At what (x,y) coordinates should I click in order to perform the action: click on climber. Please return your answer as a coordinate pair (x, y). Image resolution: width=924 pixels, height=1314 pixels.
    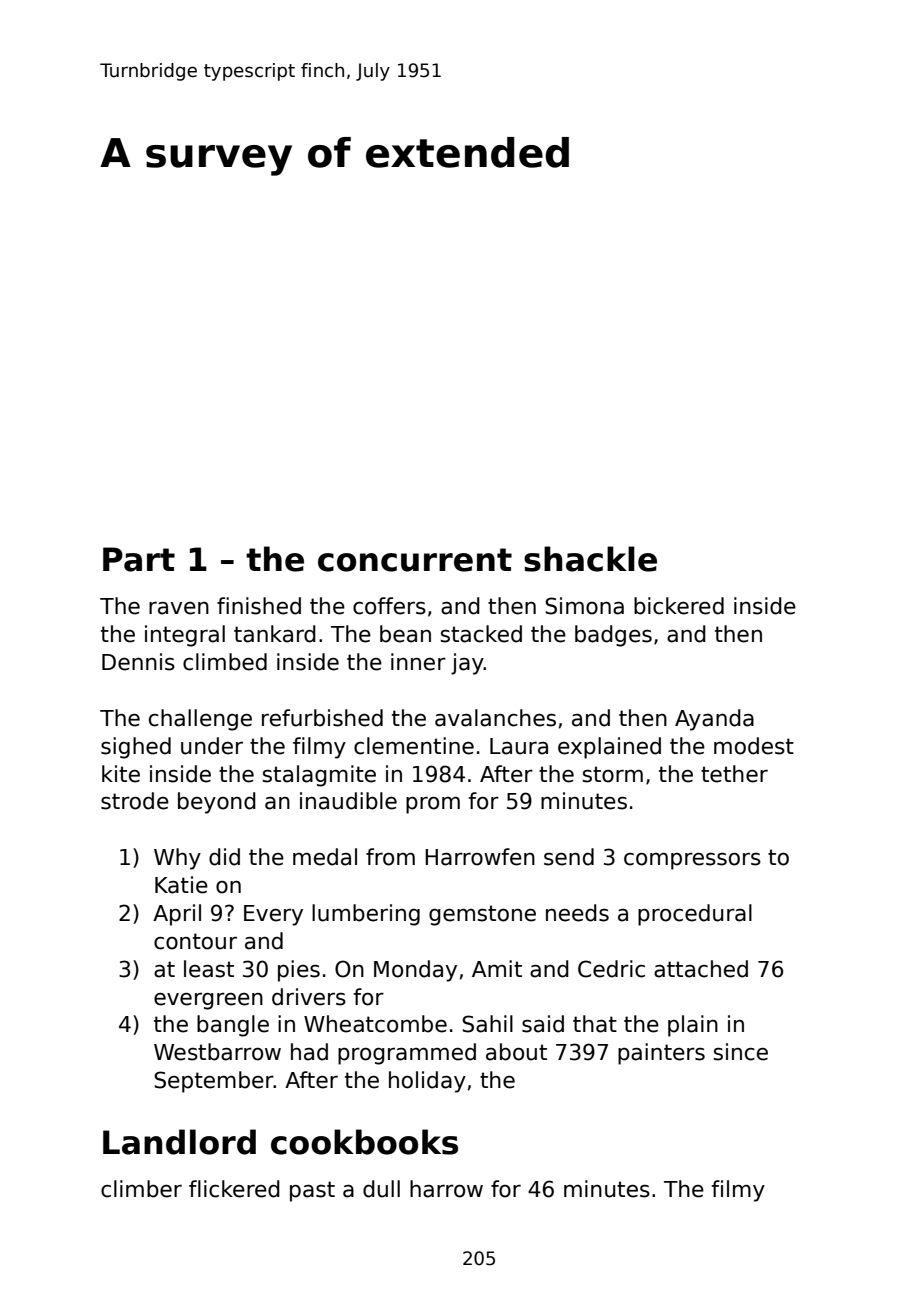
    Looking at the image, I should click on (141, 1189).
